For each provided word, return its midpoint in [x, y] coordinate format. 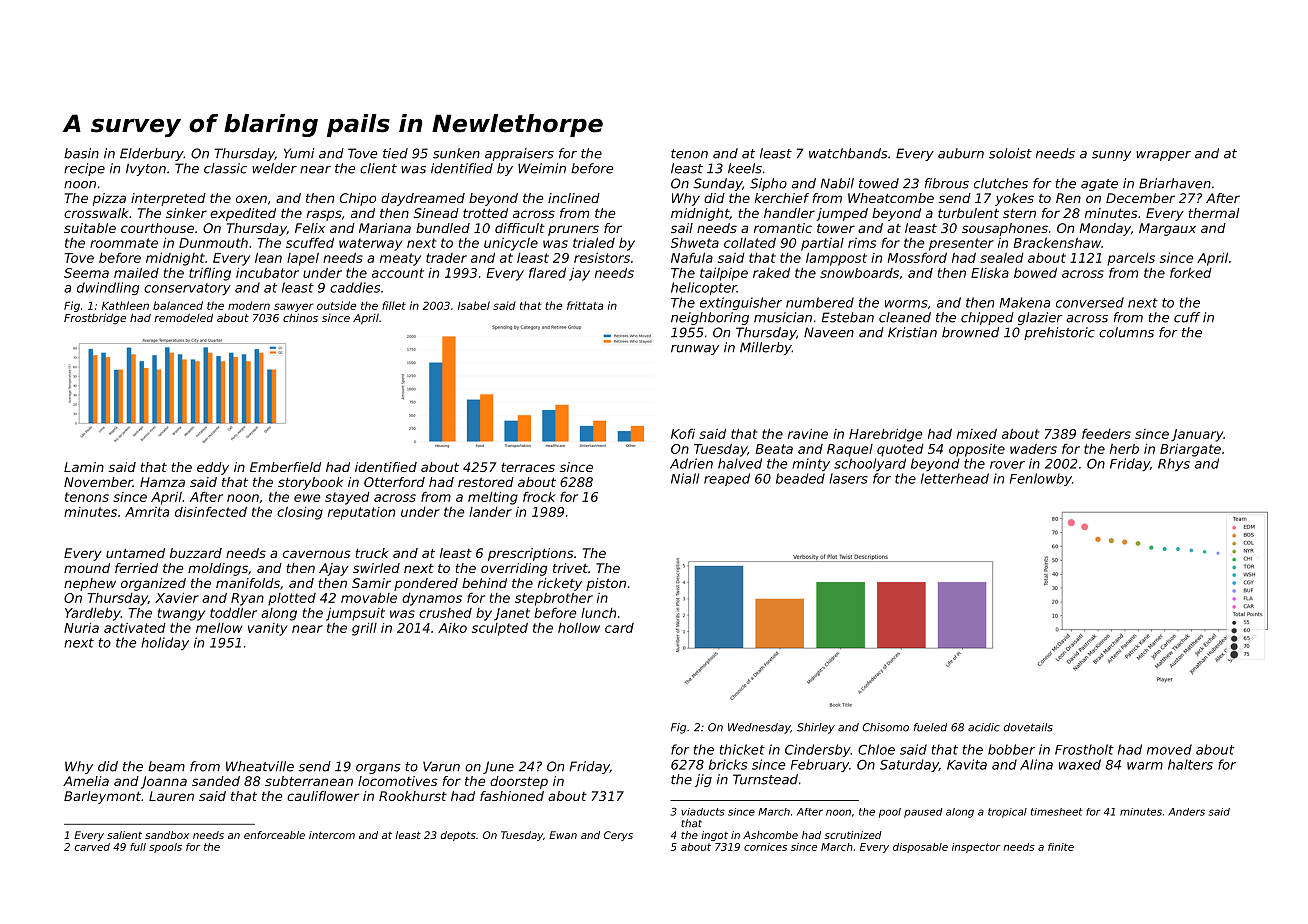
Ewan [563, 835]
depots [458, 836]
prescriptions [531, 554]
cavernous [317, 554]
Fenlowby [1041, 479]
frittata [585, 305]
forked [1191, 272]
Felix [310, 228]
